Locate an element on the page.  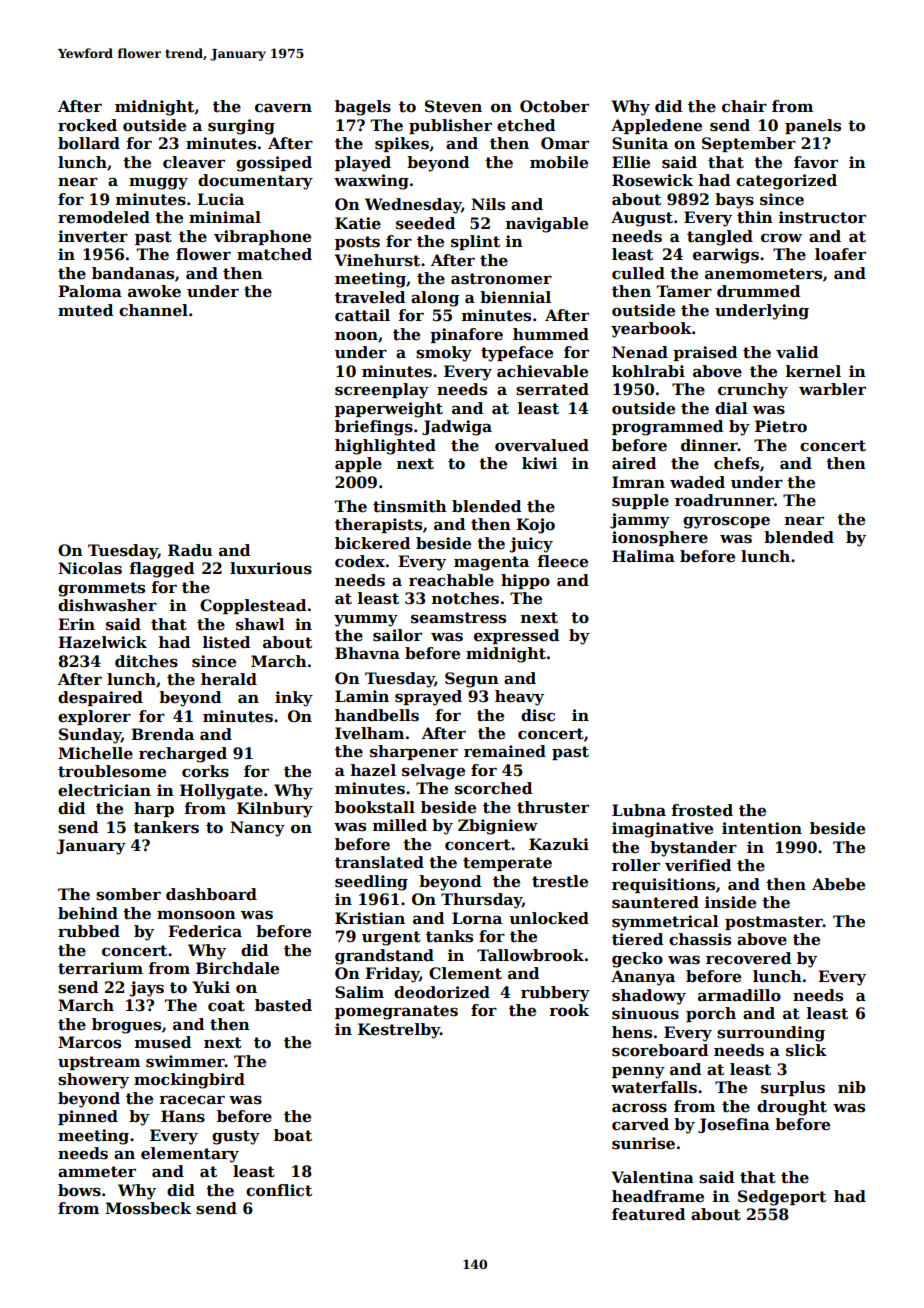
drummed is located at coordinates (758, 291).
